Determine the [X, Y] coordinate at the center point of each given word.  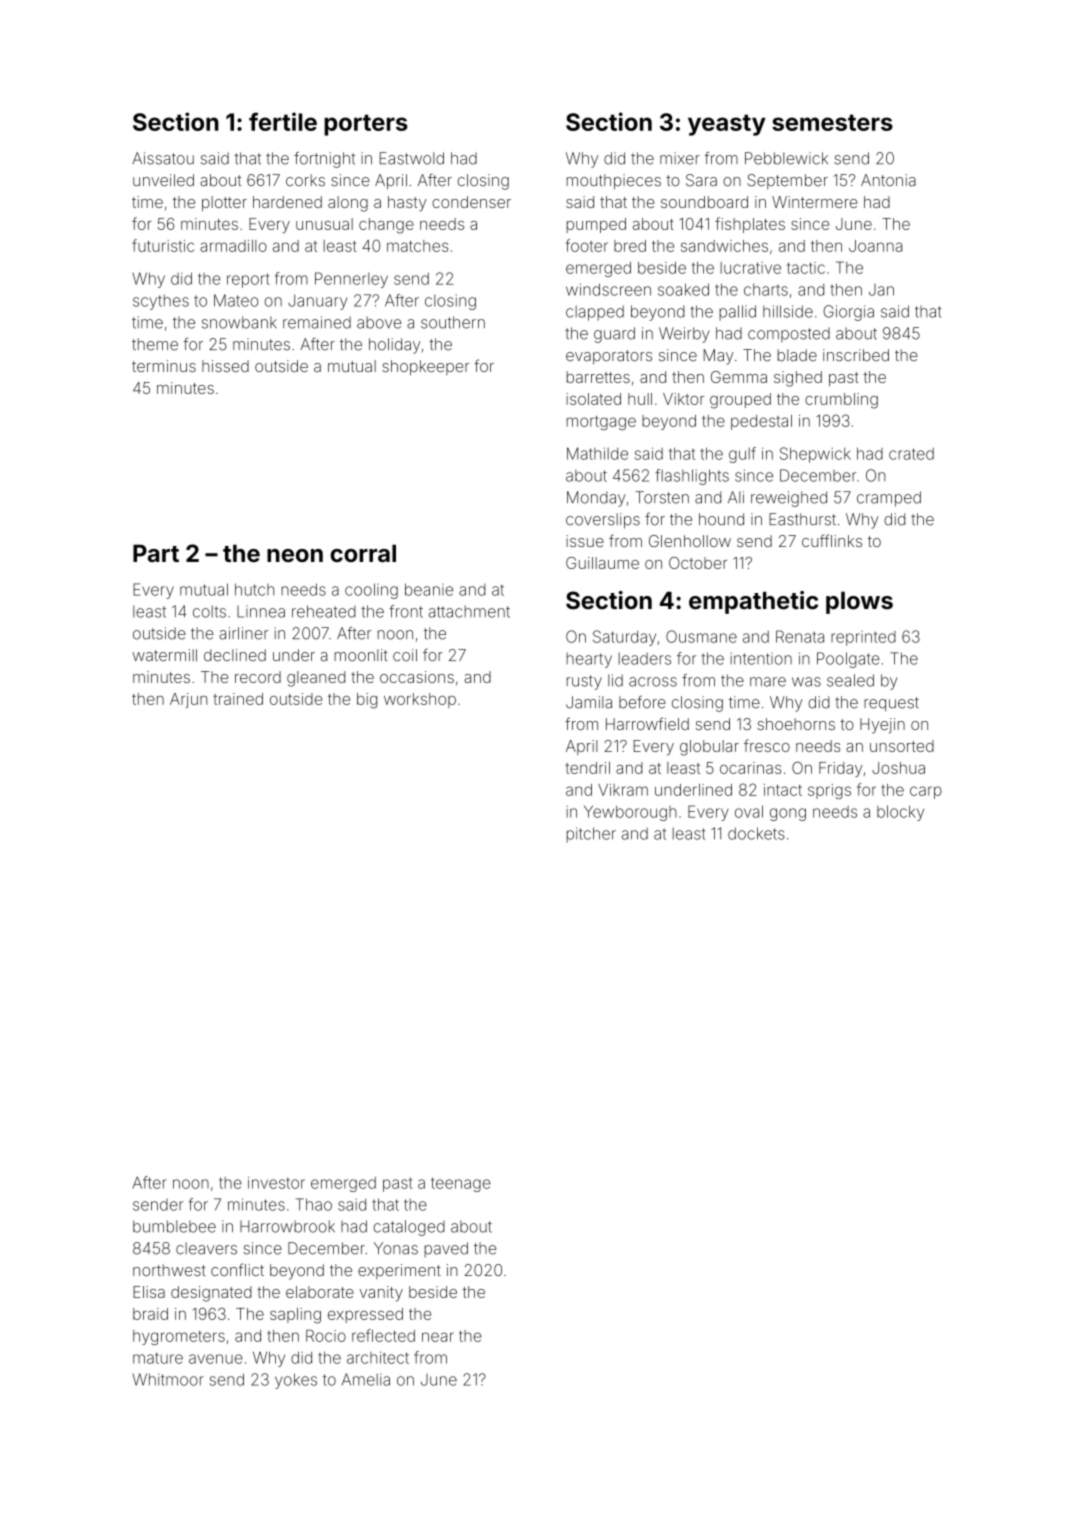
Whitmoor [168, 1379]
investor [276, 1183]
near [438, 1337]
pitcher [591, 835]
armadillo [233, 246]
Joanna [875, 246]
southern [453, 322]
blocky [900, 813]
